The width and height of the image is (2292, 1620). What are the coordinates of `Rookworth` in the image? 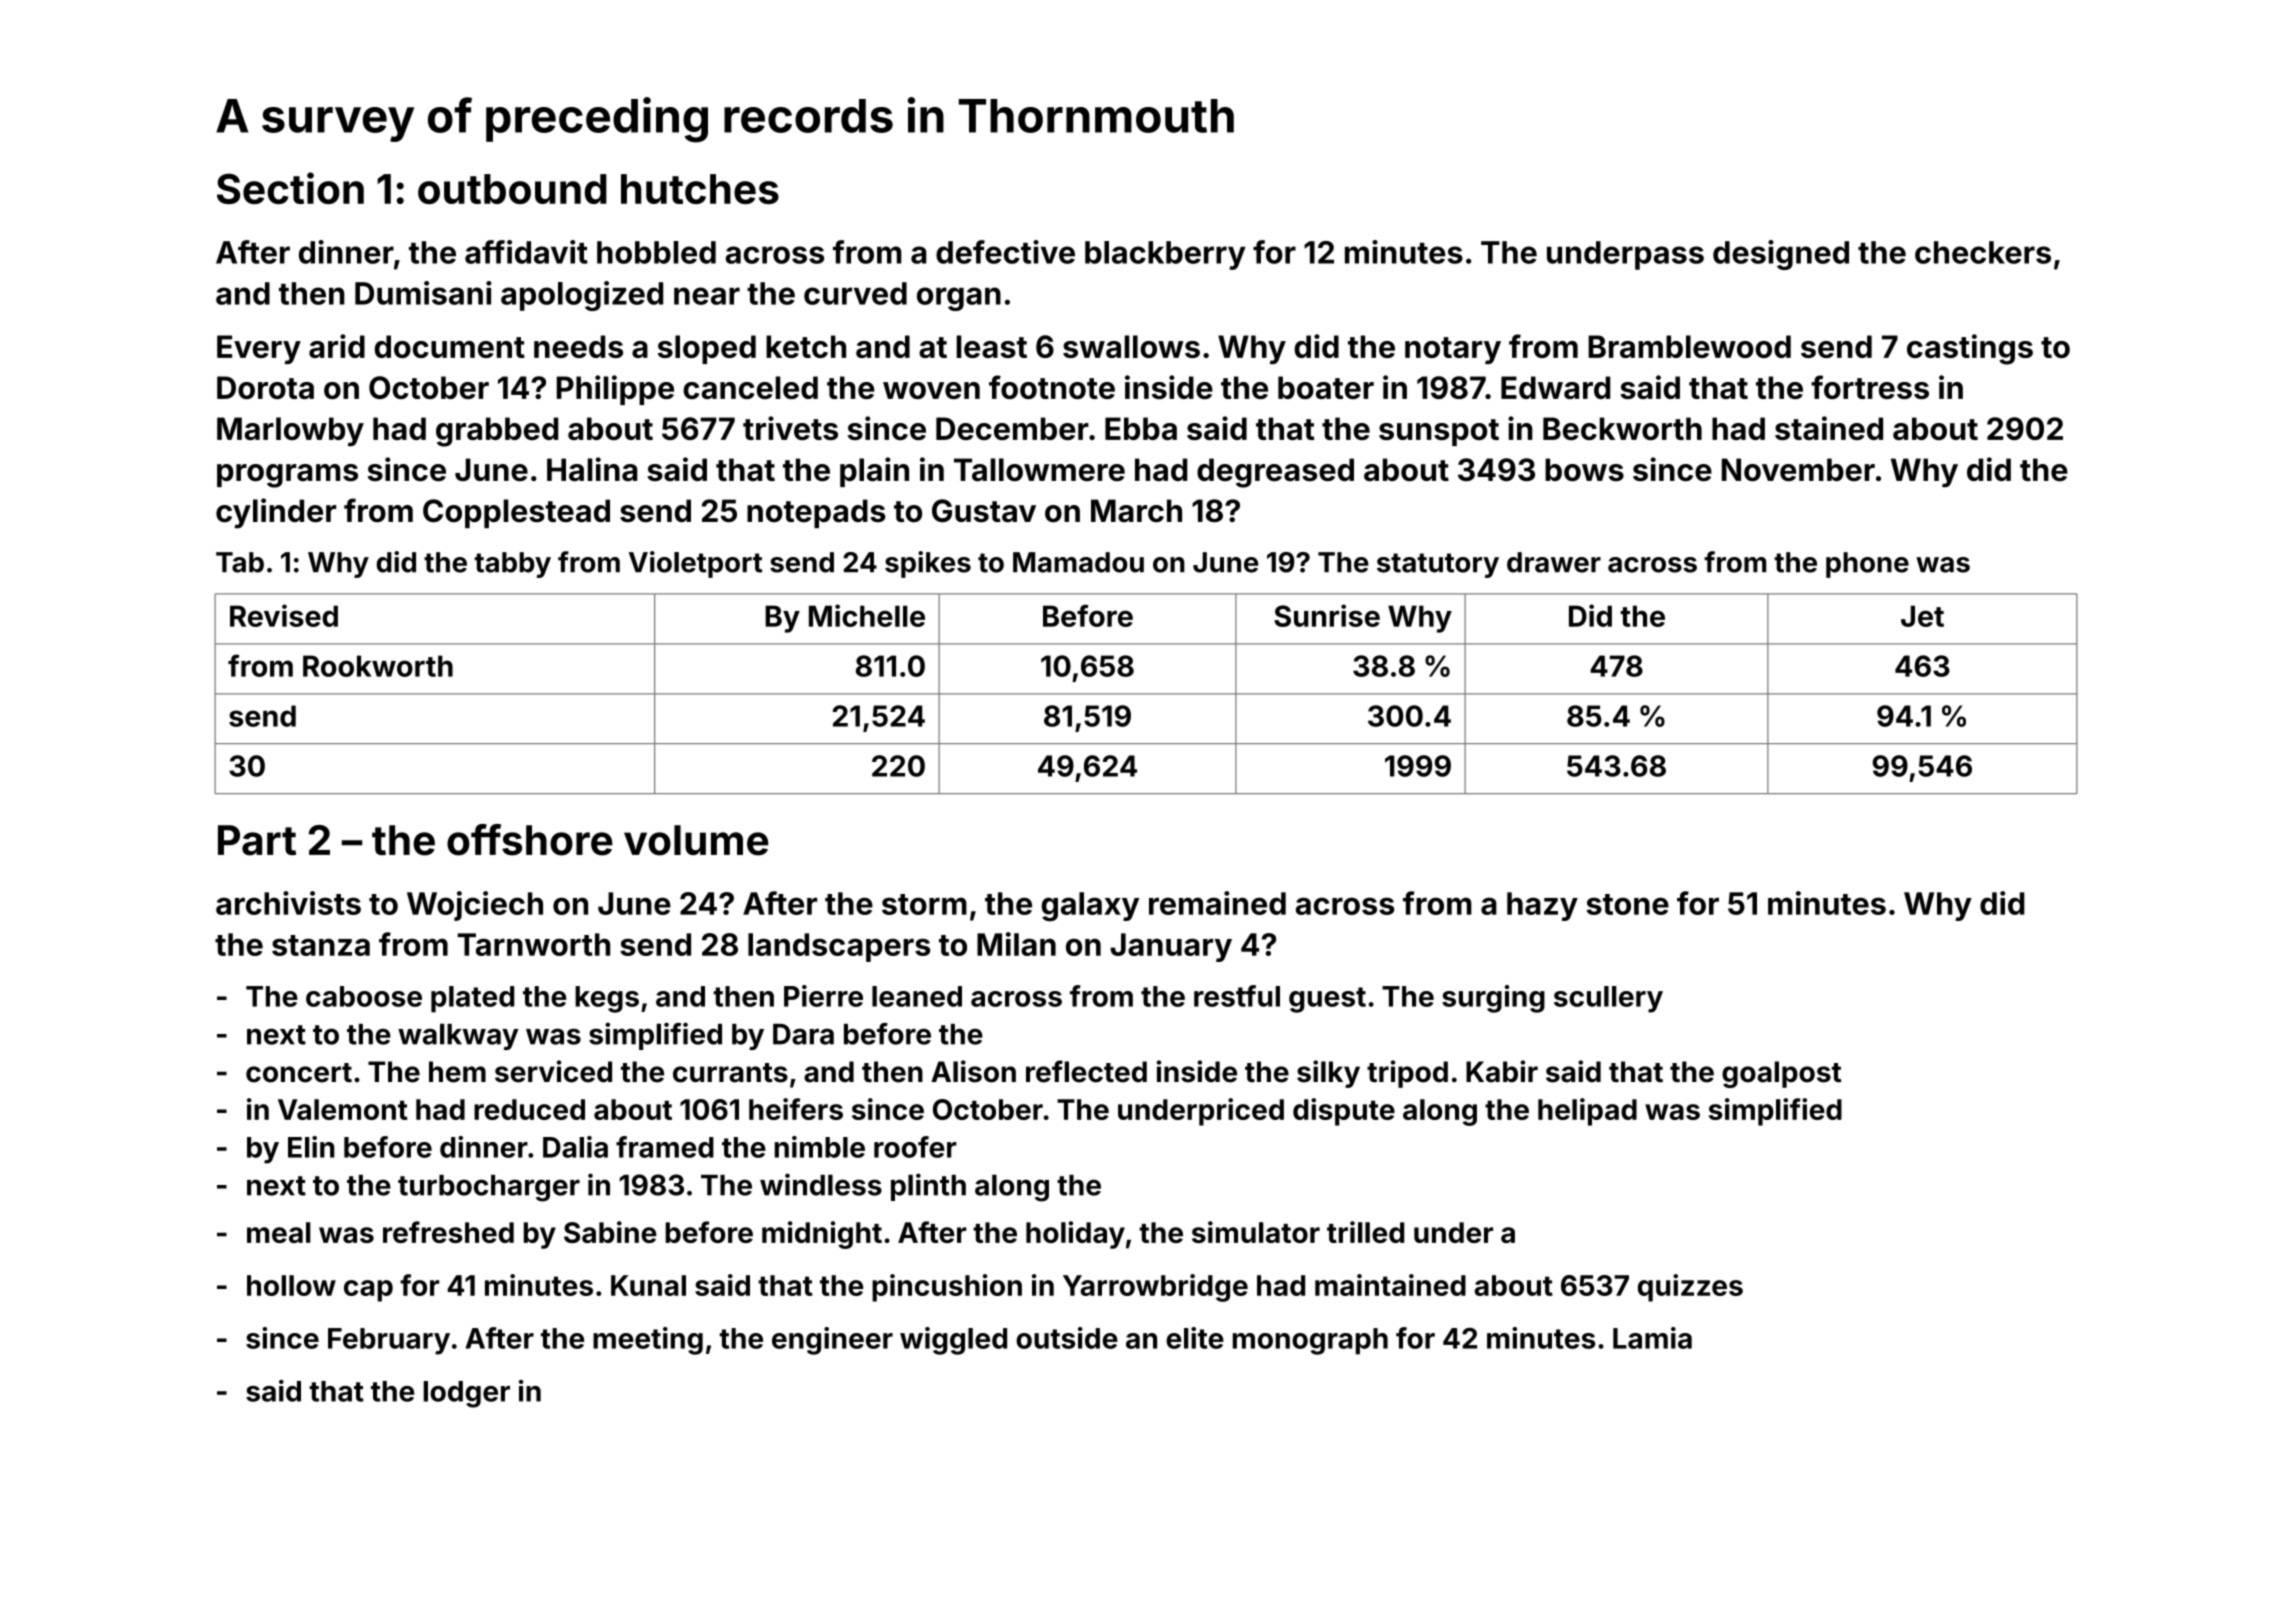 It's located at (378, 666).
